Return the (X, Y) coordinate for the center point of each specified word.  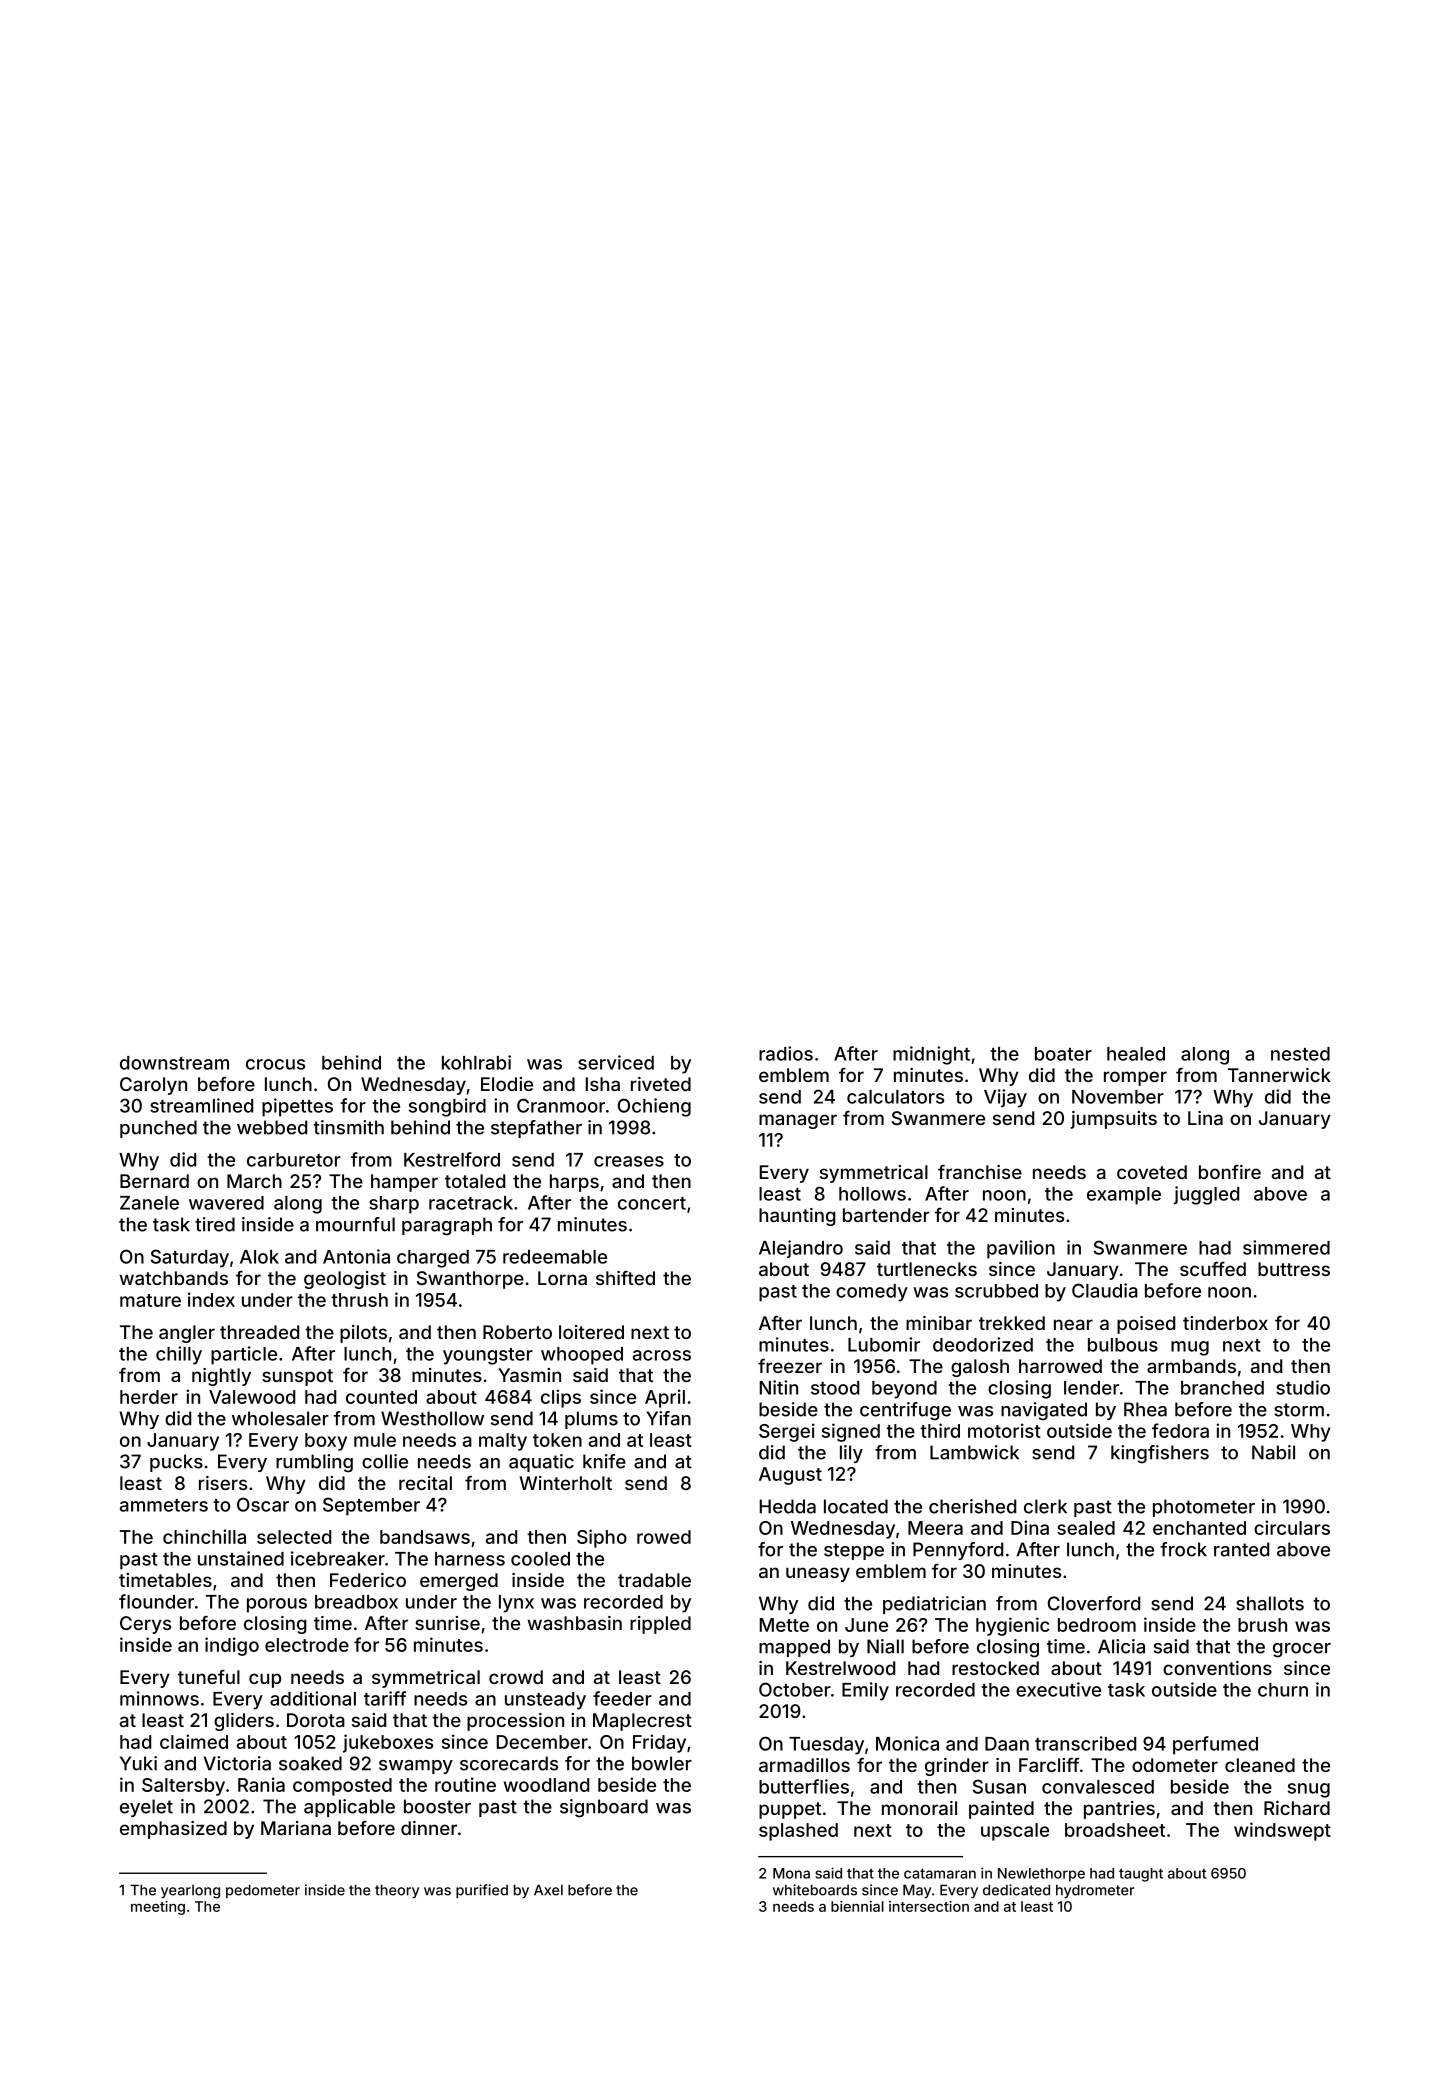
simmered (1286, 1247)
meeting (158, 1908)
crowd (516, 1677)
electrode (307, 1645)
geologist (345, 1280)
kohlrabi (476, 1062)
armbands (1191, 1366)
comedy (872, 1293)
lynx (516, 1604)
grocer (1302, 1650)
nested (1300, 1054)
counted (381, 1397)
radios (786, 1053)
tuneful (209, 1677)
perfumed (1215, 1745)
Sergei (787, 1432)
